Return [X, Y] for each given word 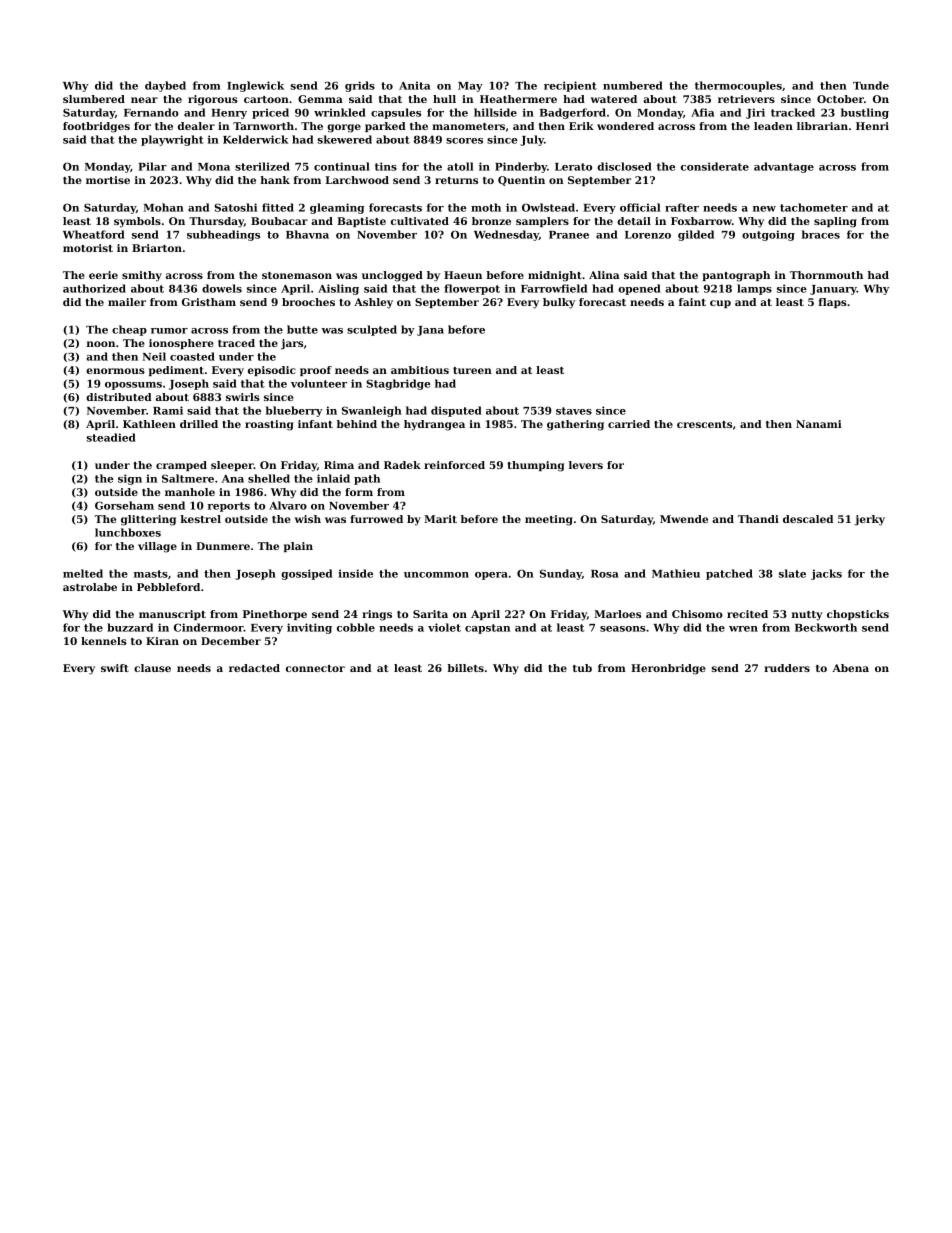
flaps [833, 303]
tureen [472, 370]
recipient [570, 86]
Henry [229, 114]
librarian [822, 126]
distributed [119, 397]
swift [115, 668]
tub [582, 668]
